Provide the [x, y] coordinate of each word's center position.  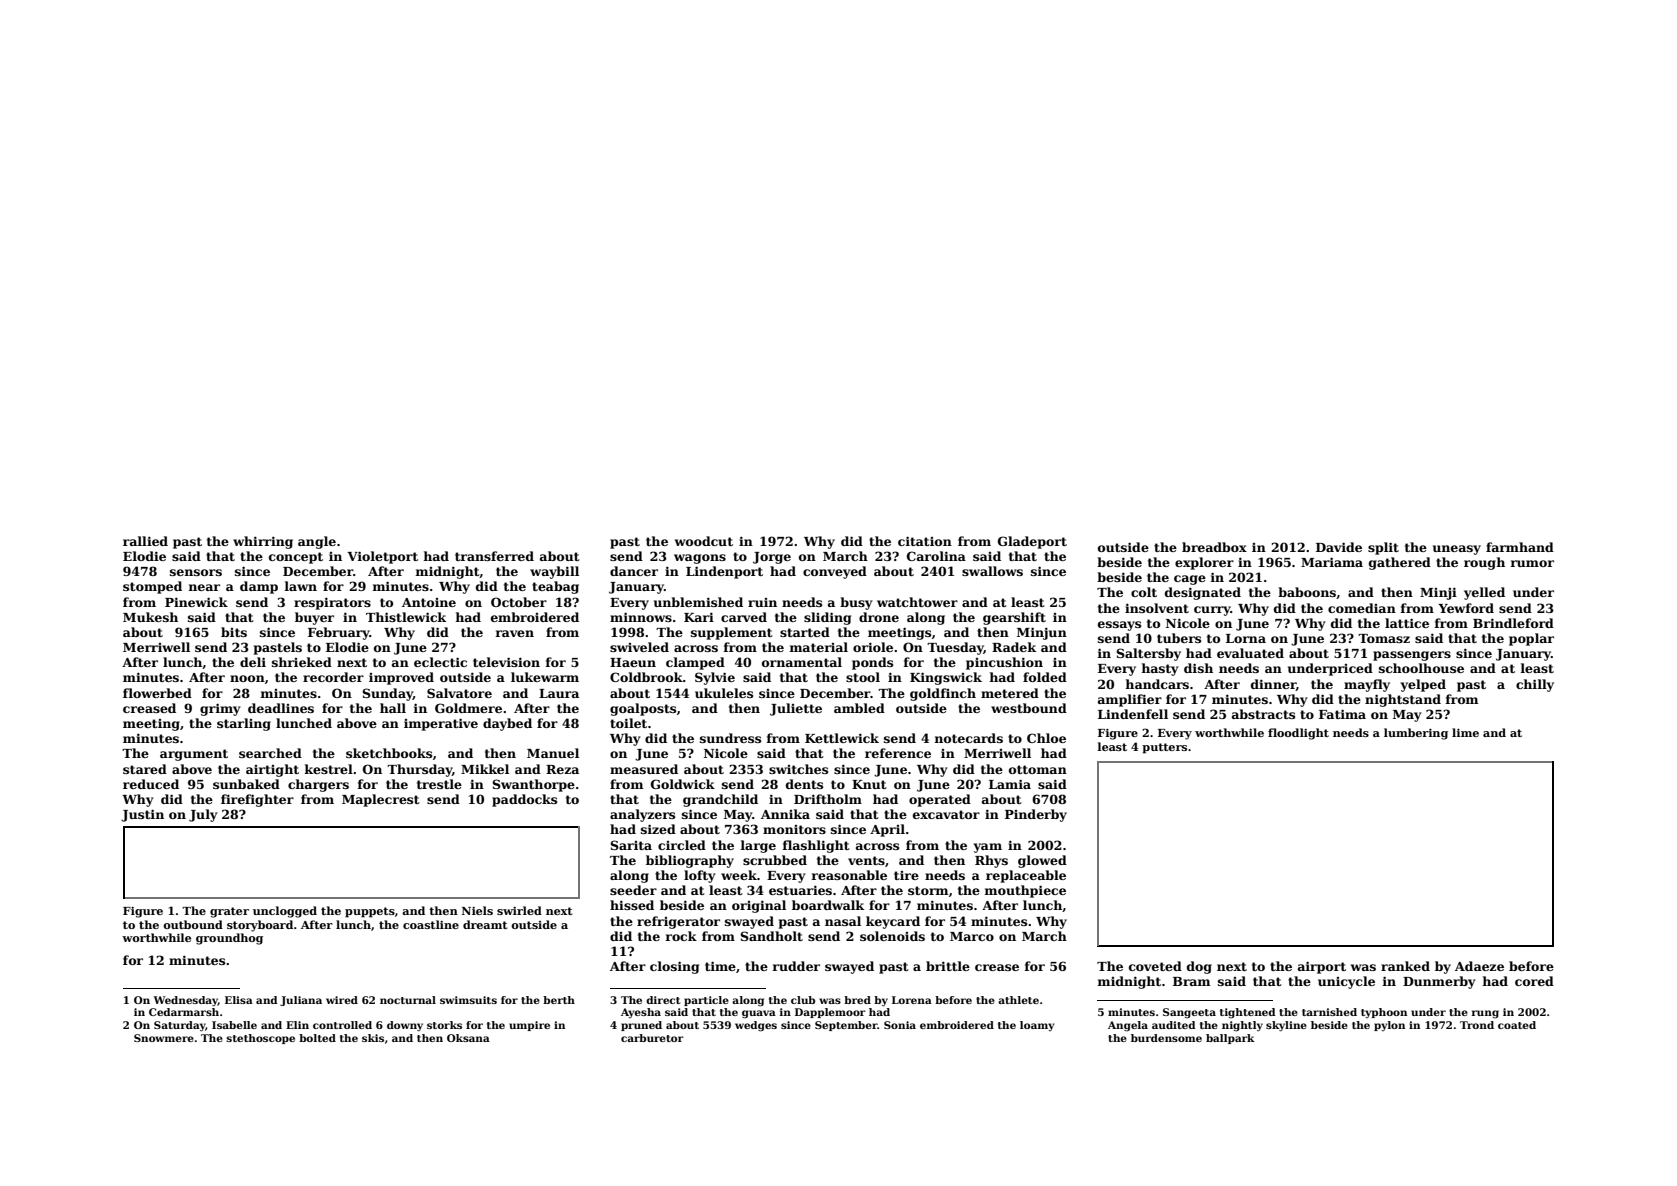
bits [234, 632]
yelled [1484, 593]
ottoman [1038, 769]
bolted [317, 1038]
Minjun [1042, 633]
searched [270, 753]
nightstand [1403, 700]
